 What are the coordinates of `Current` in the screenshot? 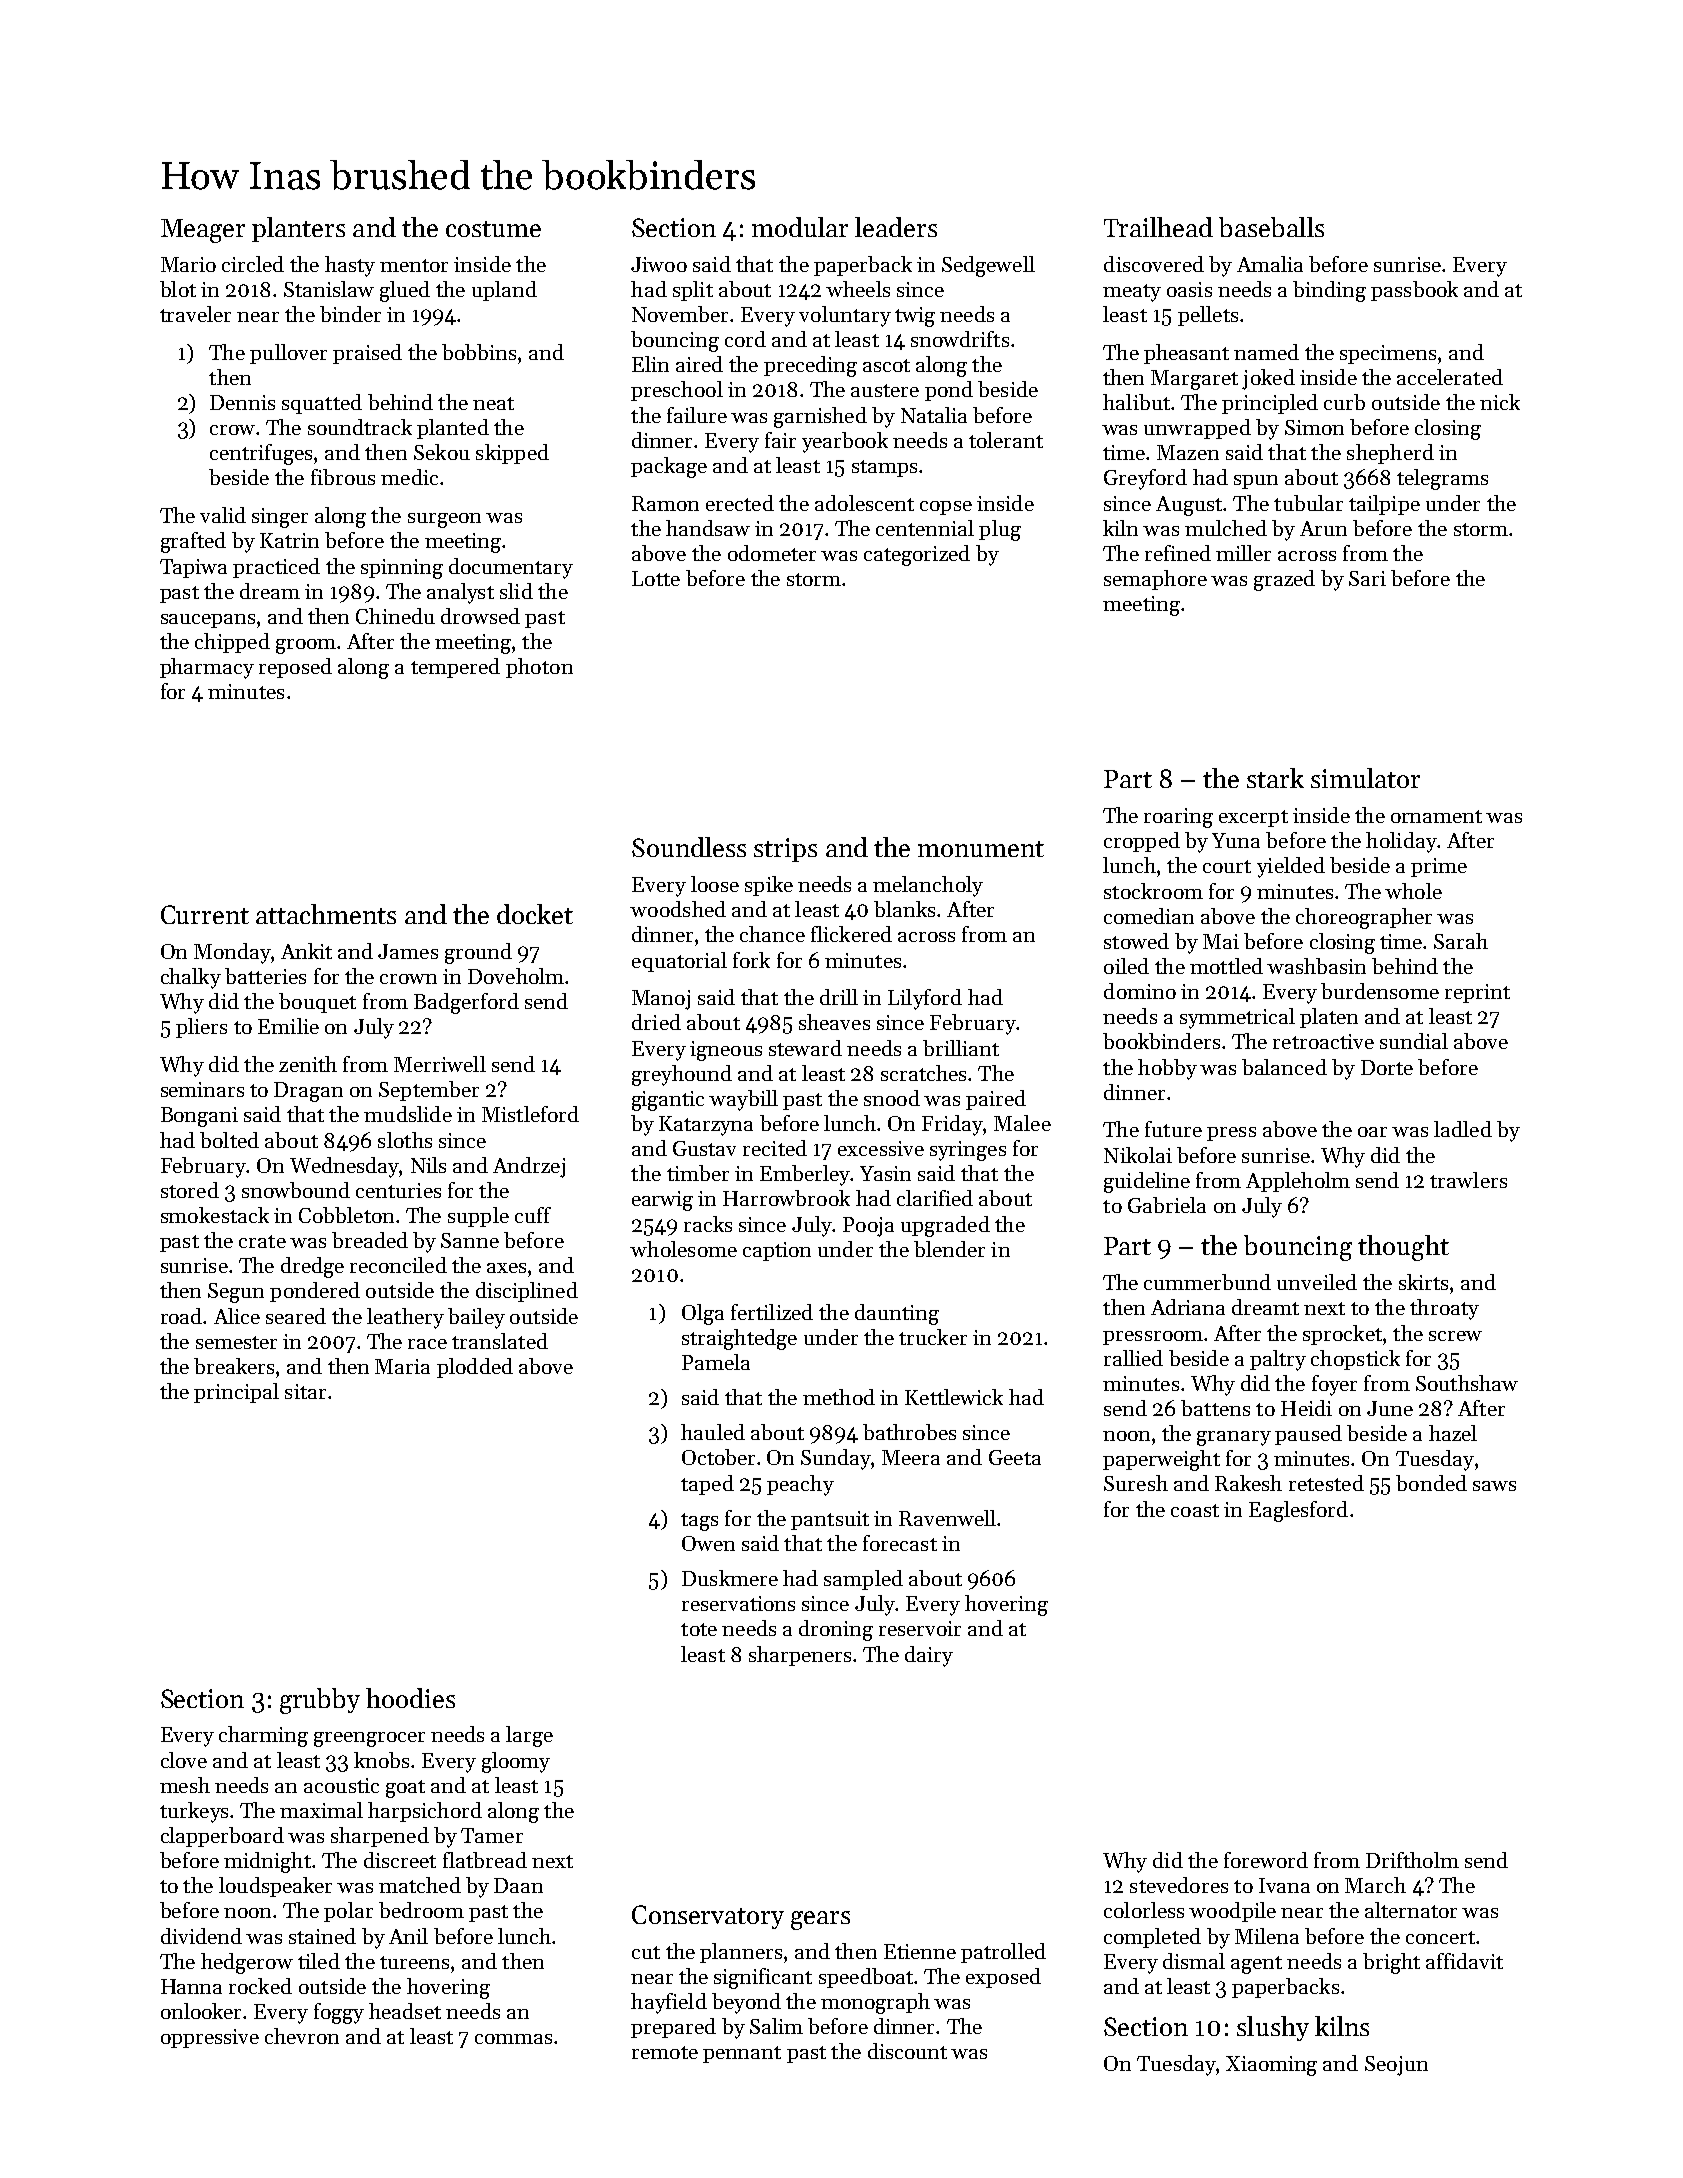 It's located at (205, 914).
